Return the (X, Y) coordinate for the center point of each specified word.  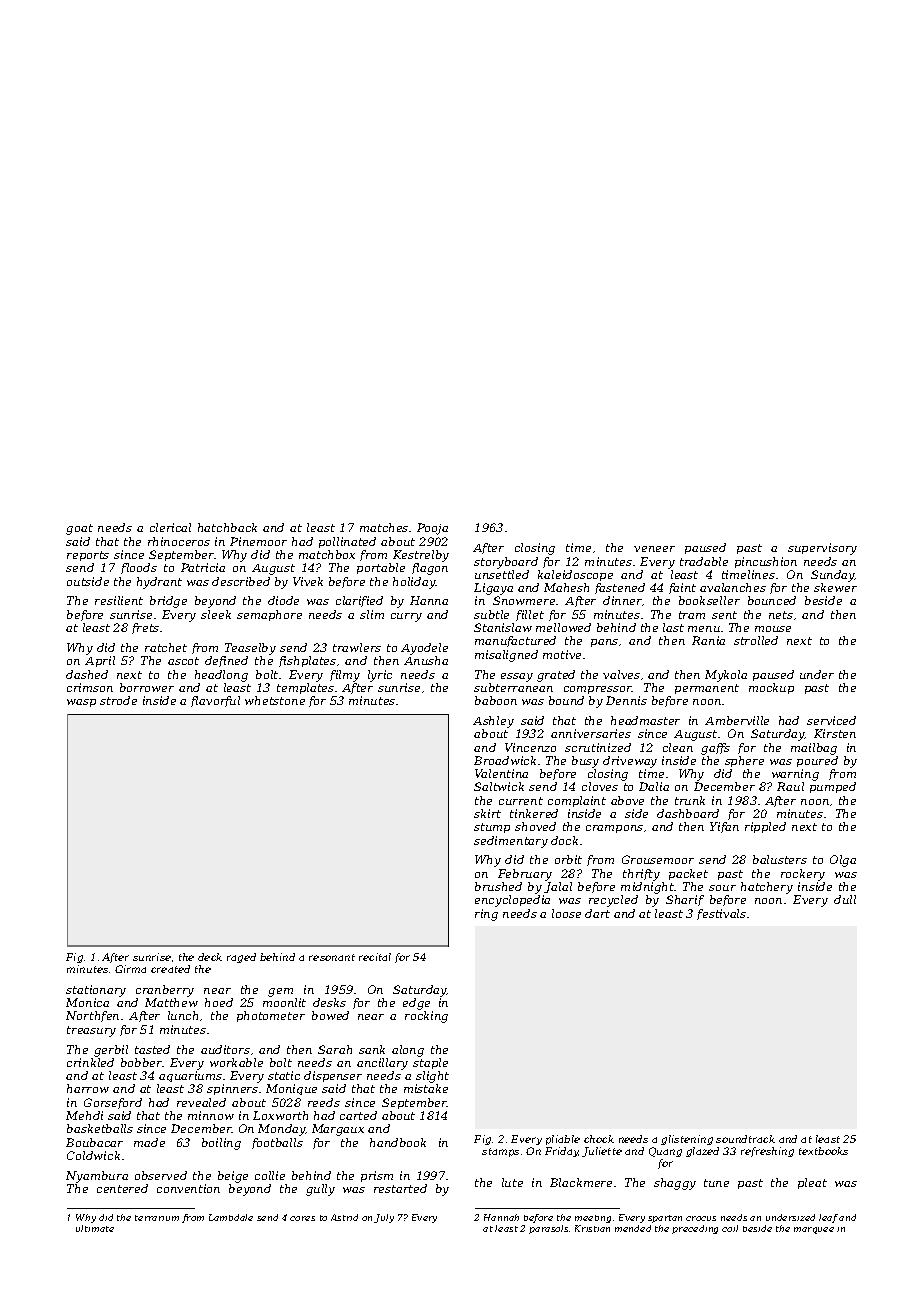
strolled (756, 640)
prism (377, 1176)
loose (566, 913)
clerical (170, 527)
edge (416, 1004)
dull (845, 899)
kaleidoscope (575, 575)
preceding (695, 1229)
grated (556, 676)
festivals (721, 914)
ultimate (95, 1228)
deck (210, 957)
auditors (225, 1049)
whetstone (275, 700)
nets (781, 615)
